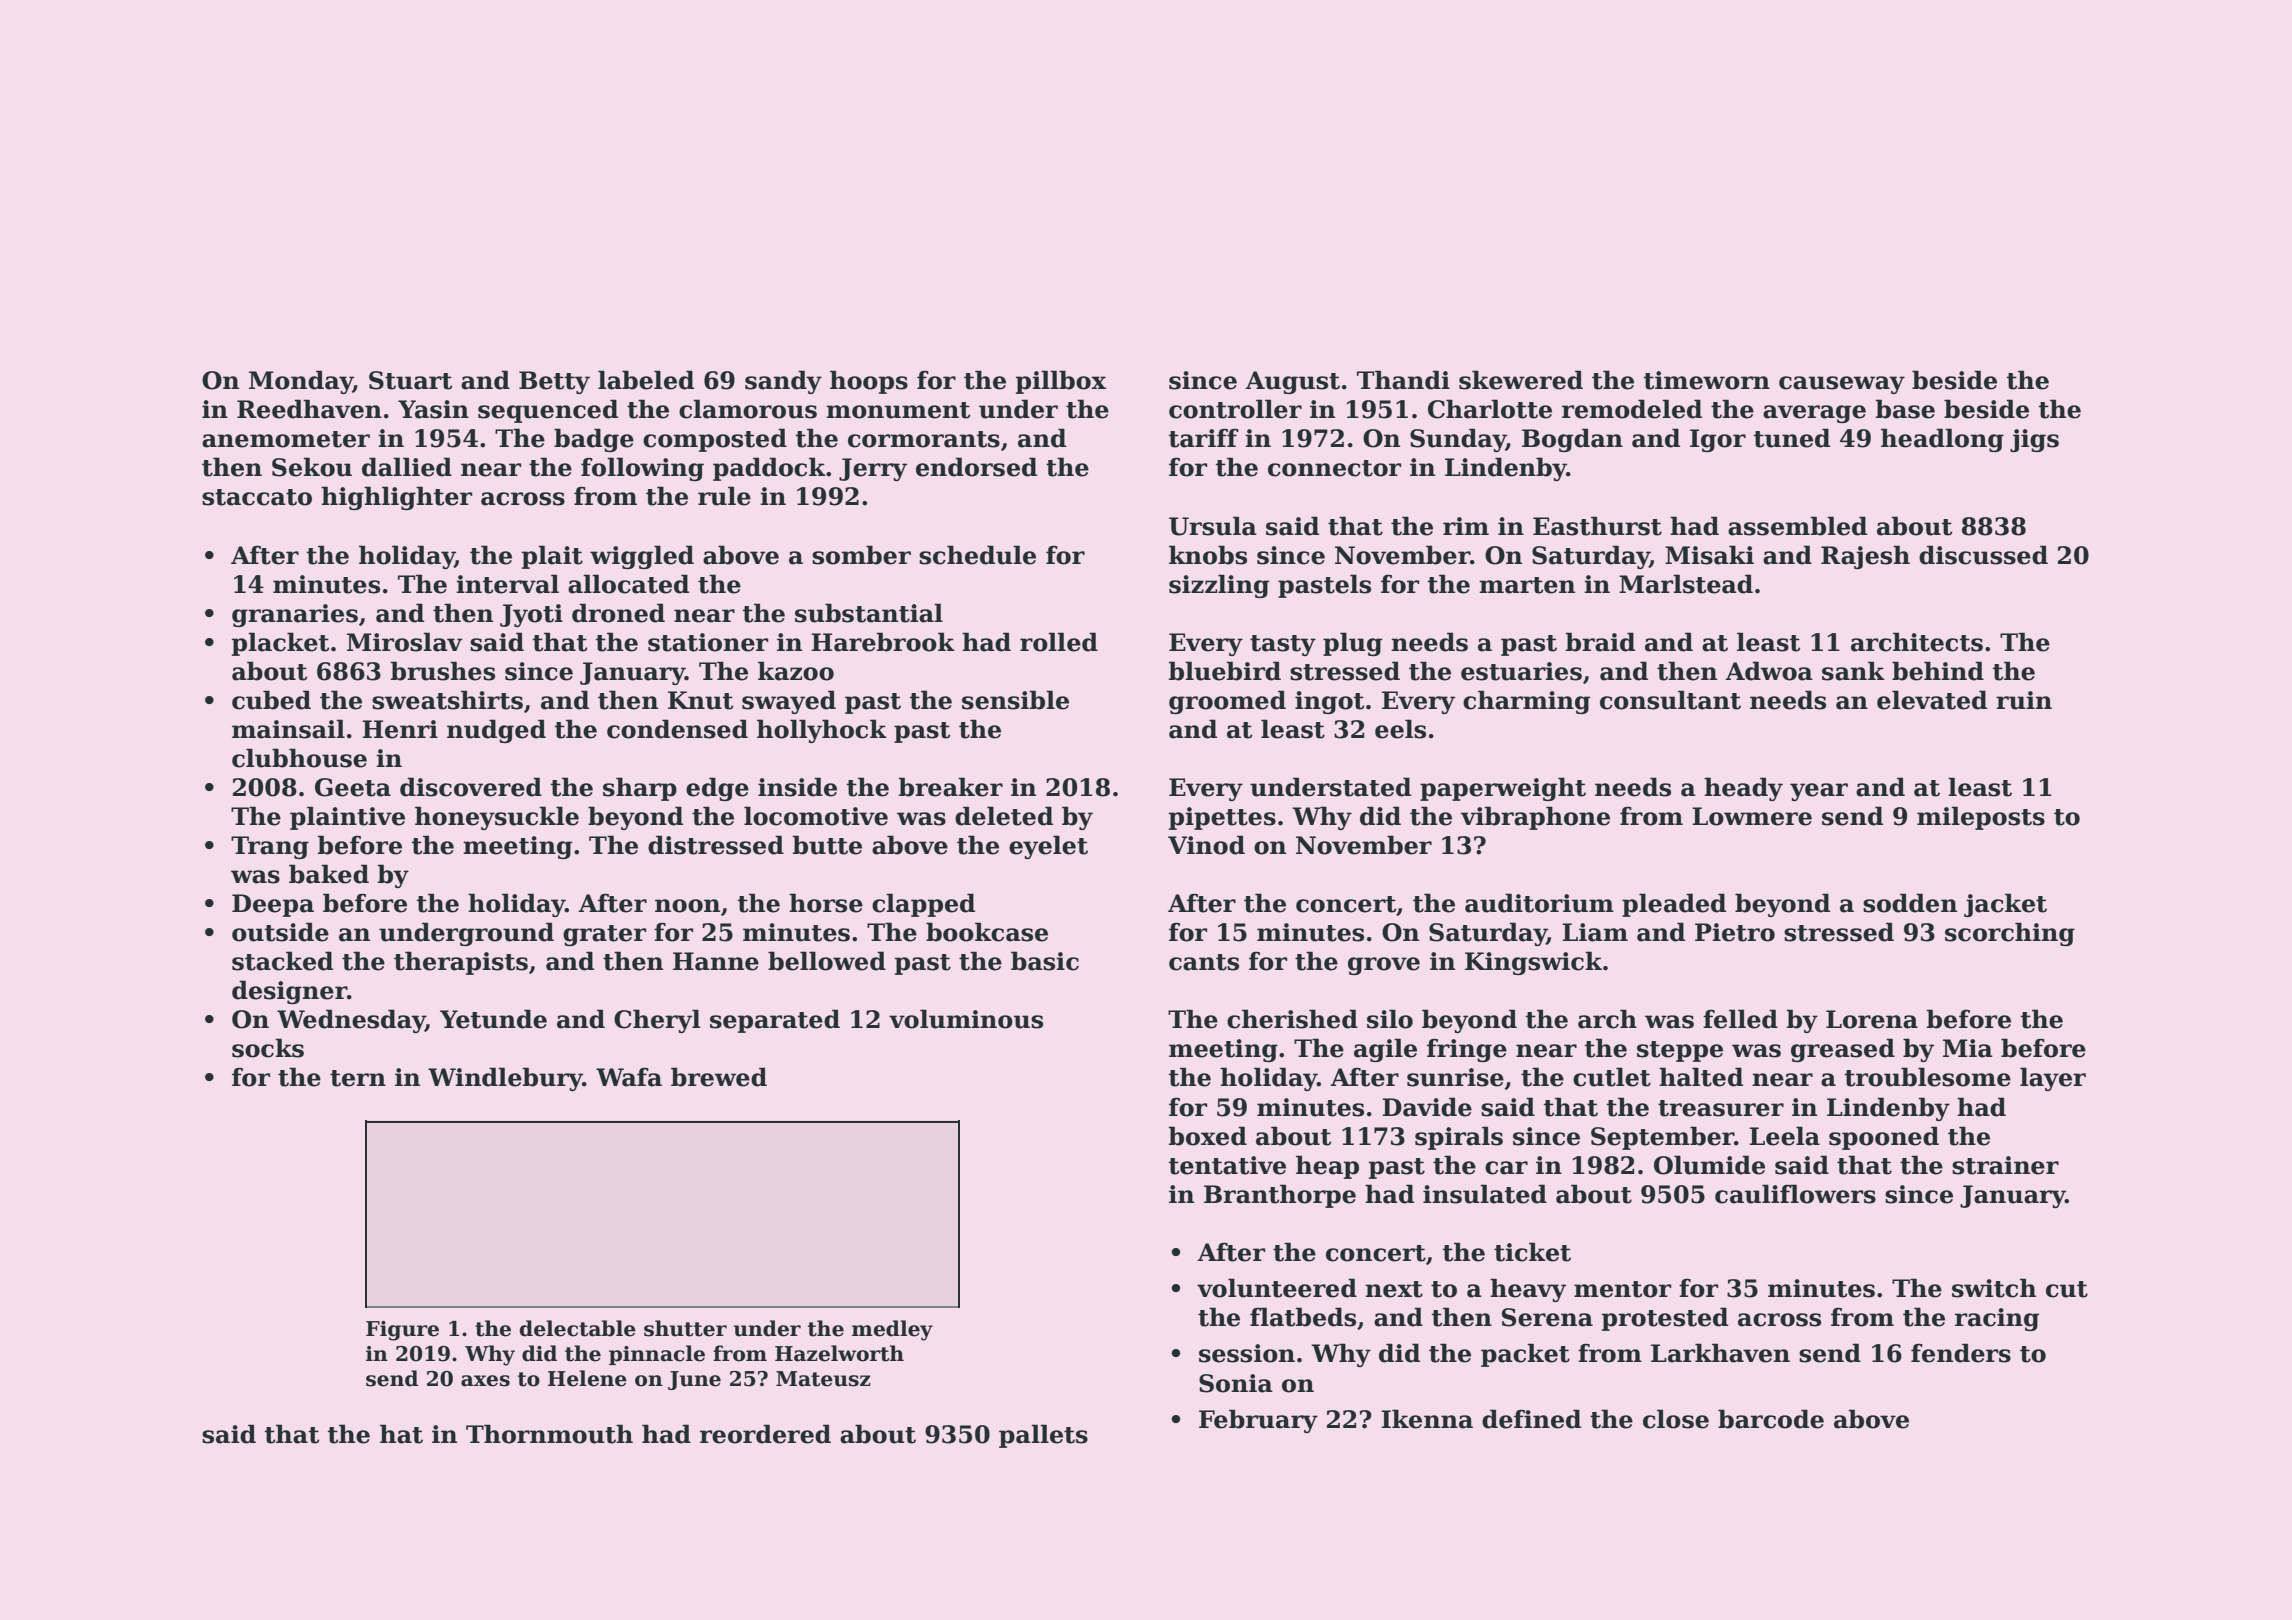  I want to click on labeled, so click(646, 380).
